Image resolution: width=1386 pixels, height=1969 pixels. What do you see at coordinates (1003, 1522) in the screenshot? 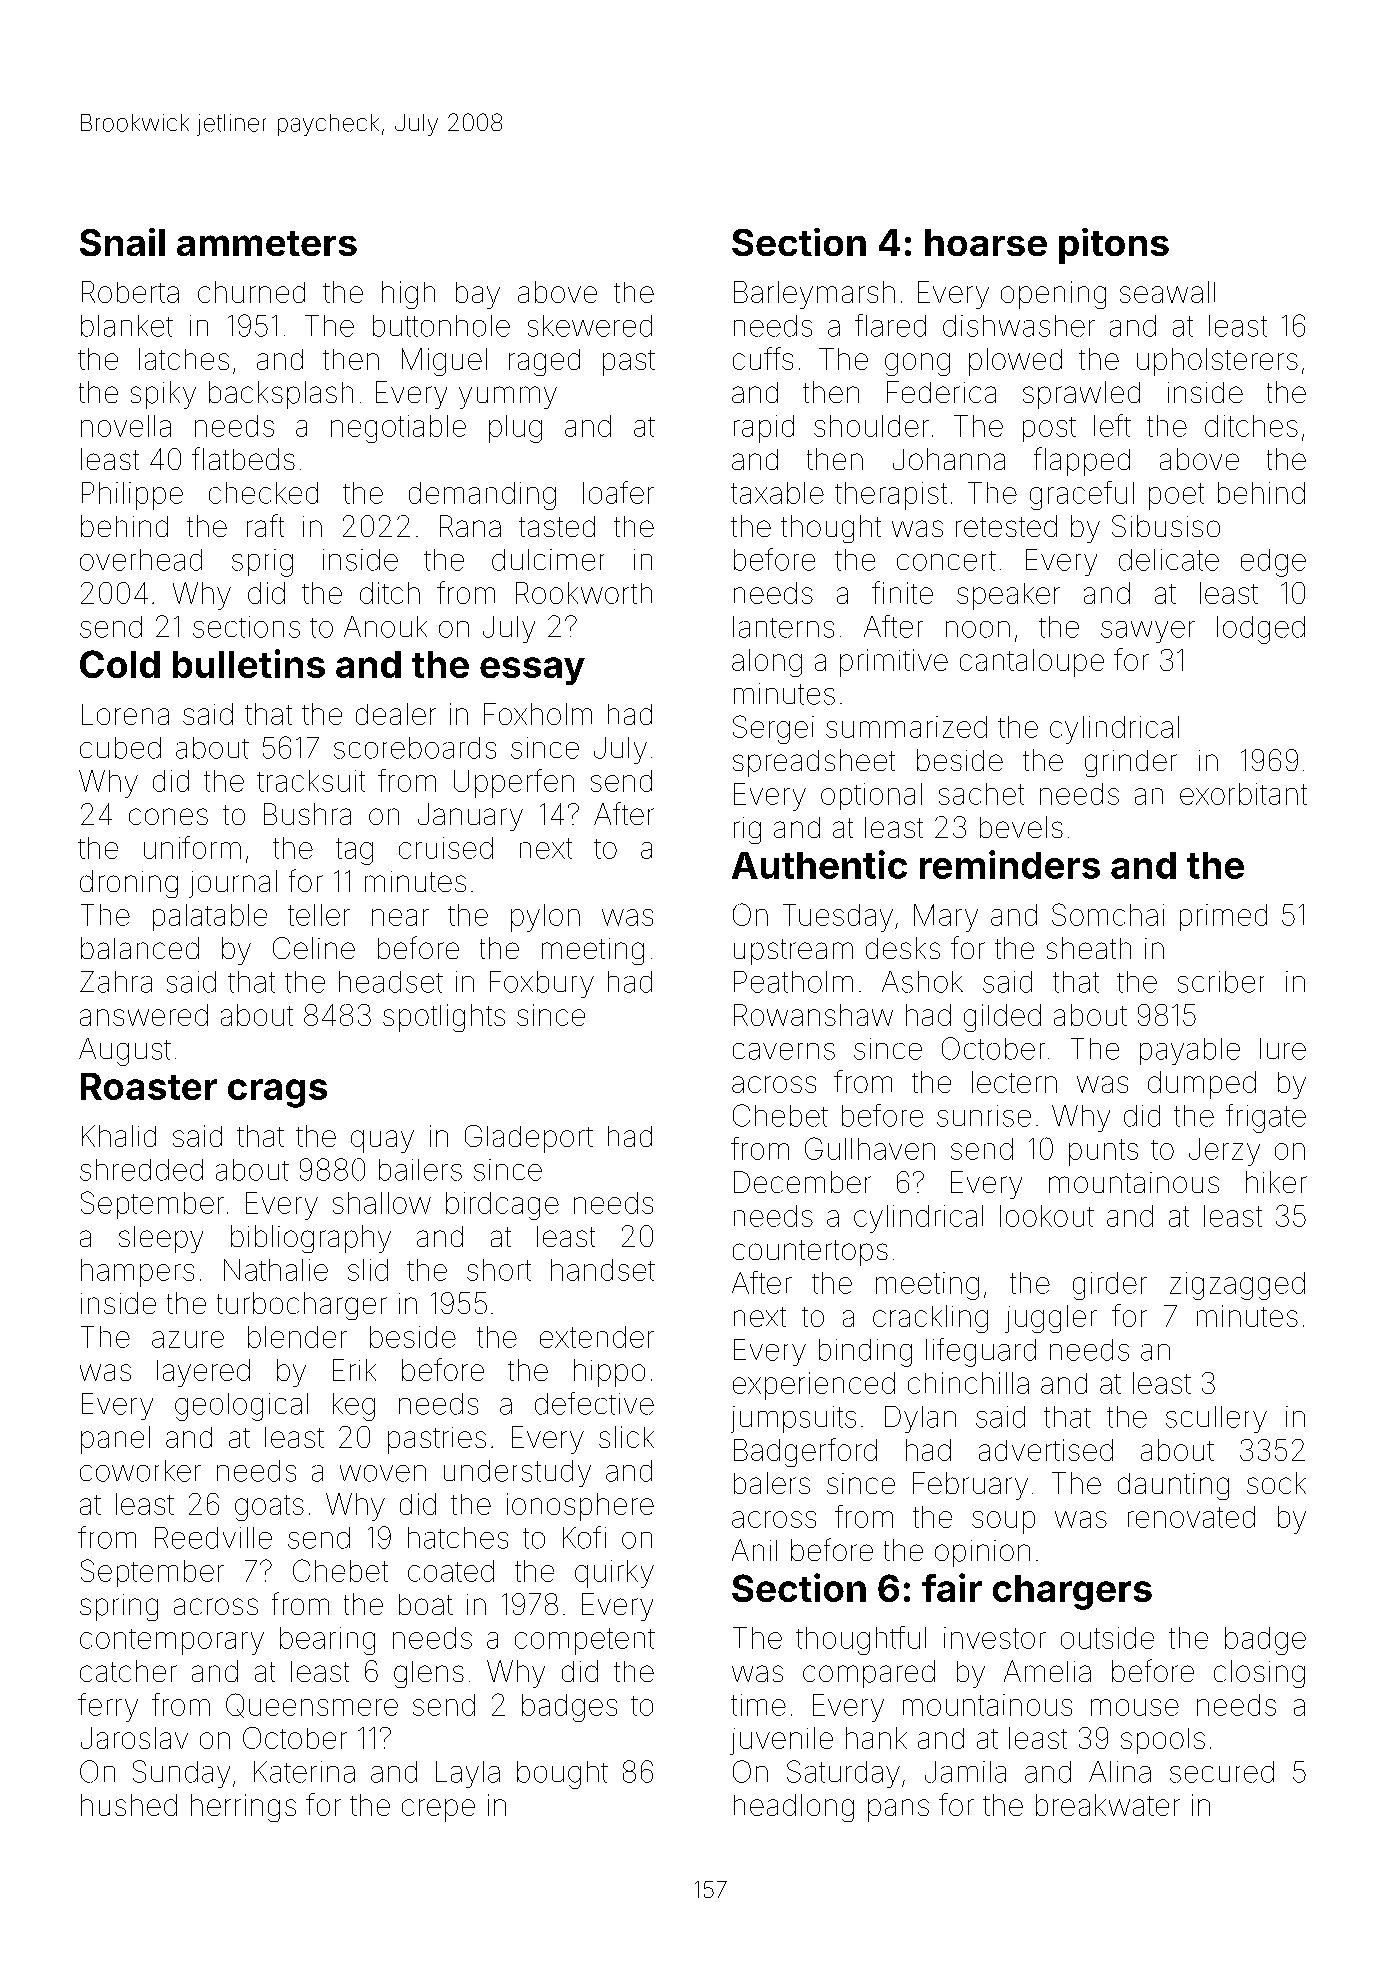
I see `soup` at bounding box center [1003, 1522].
